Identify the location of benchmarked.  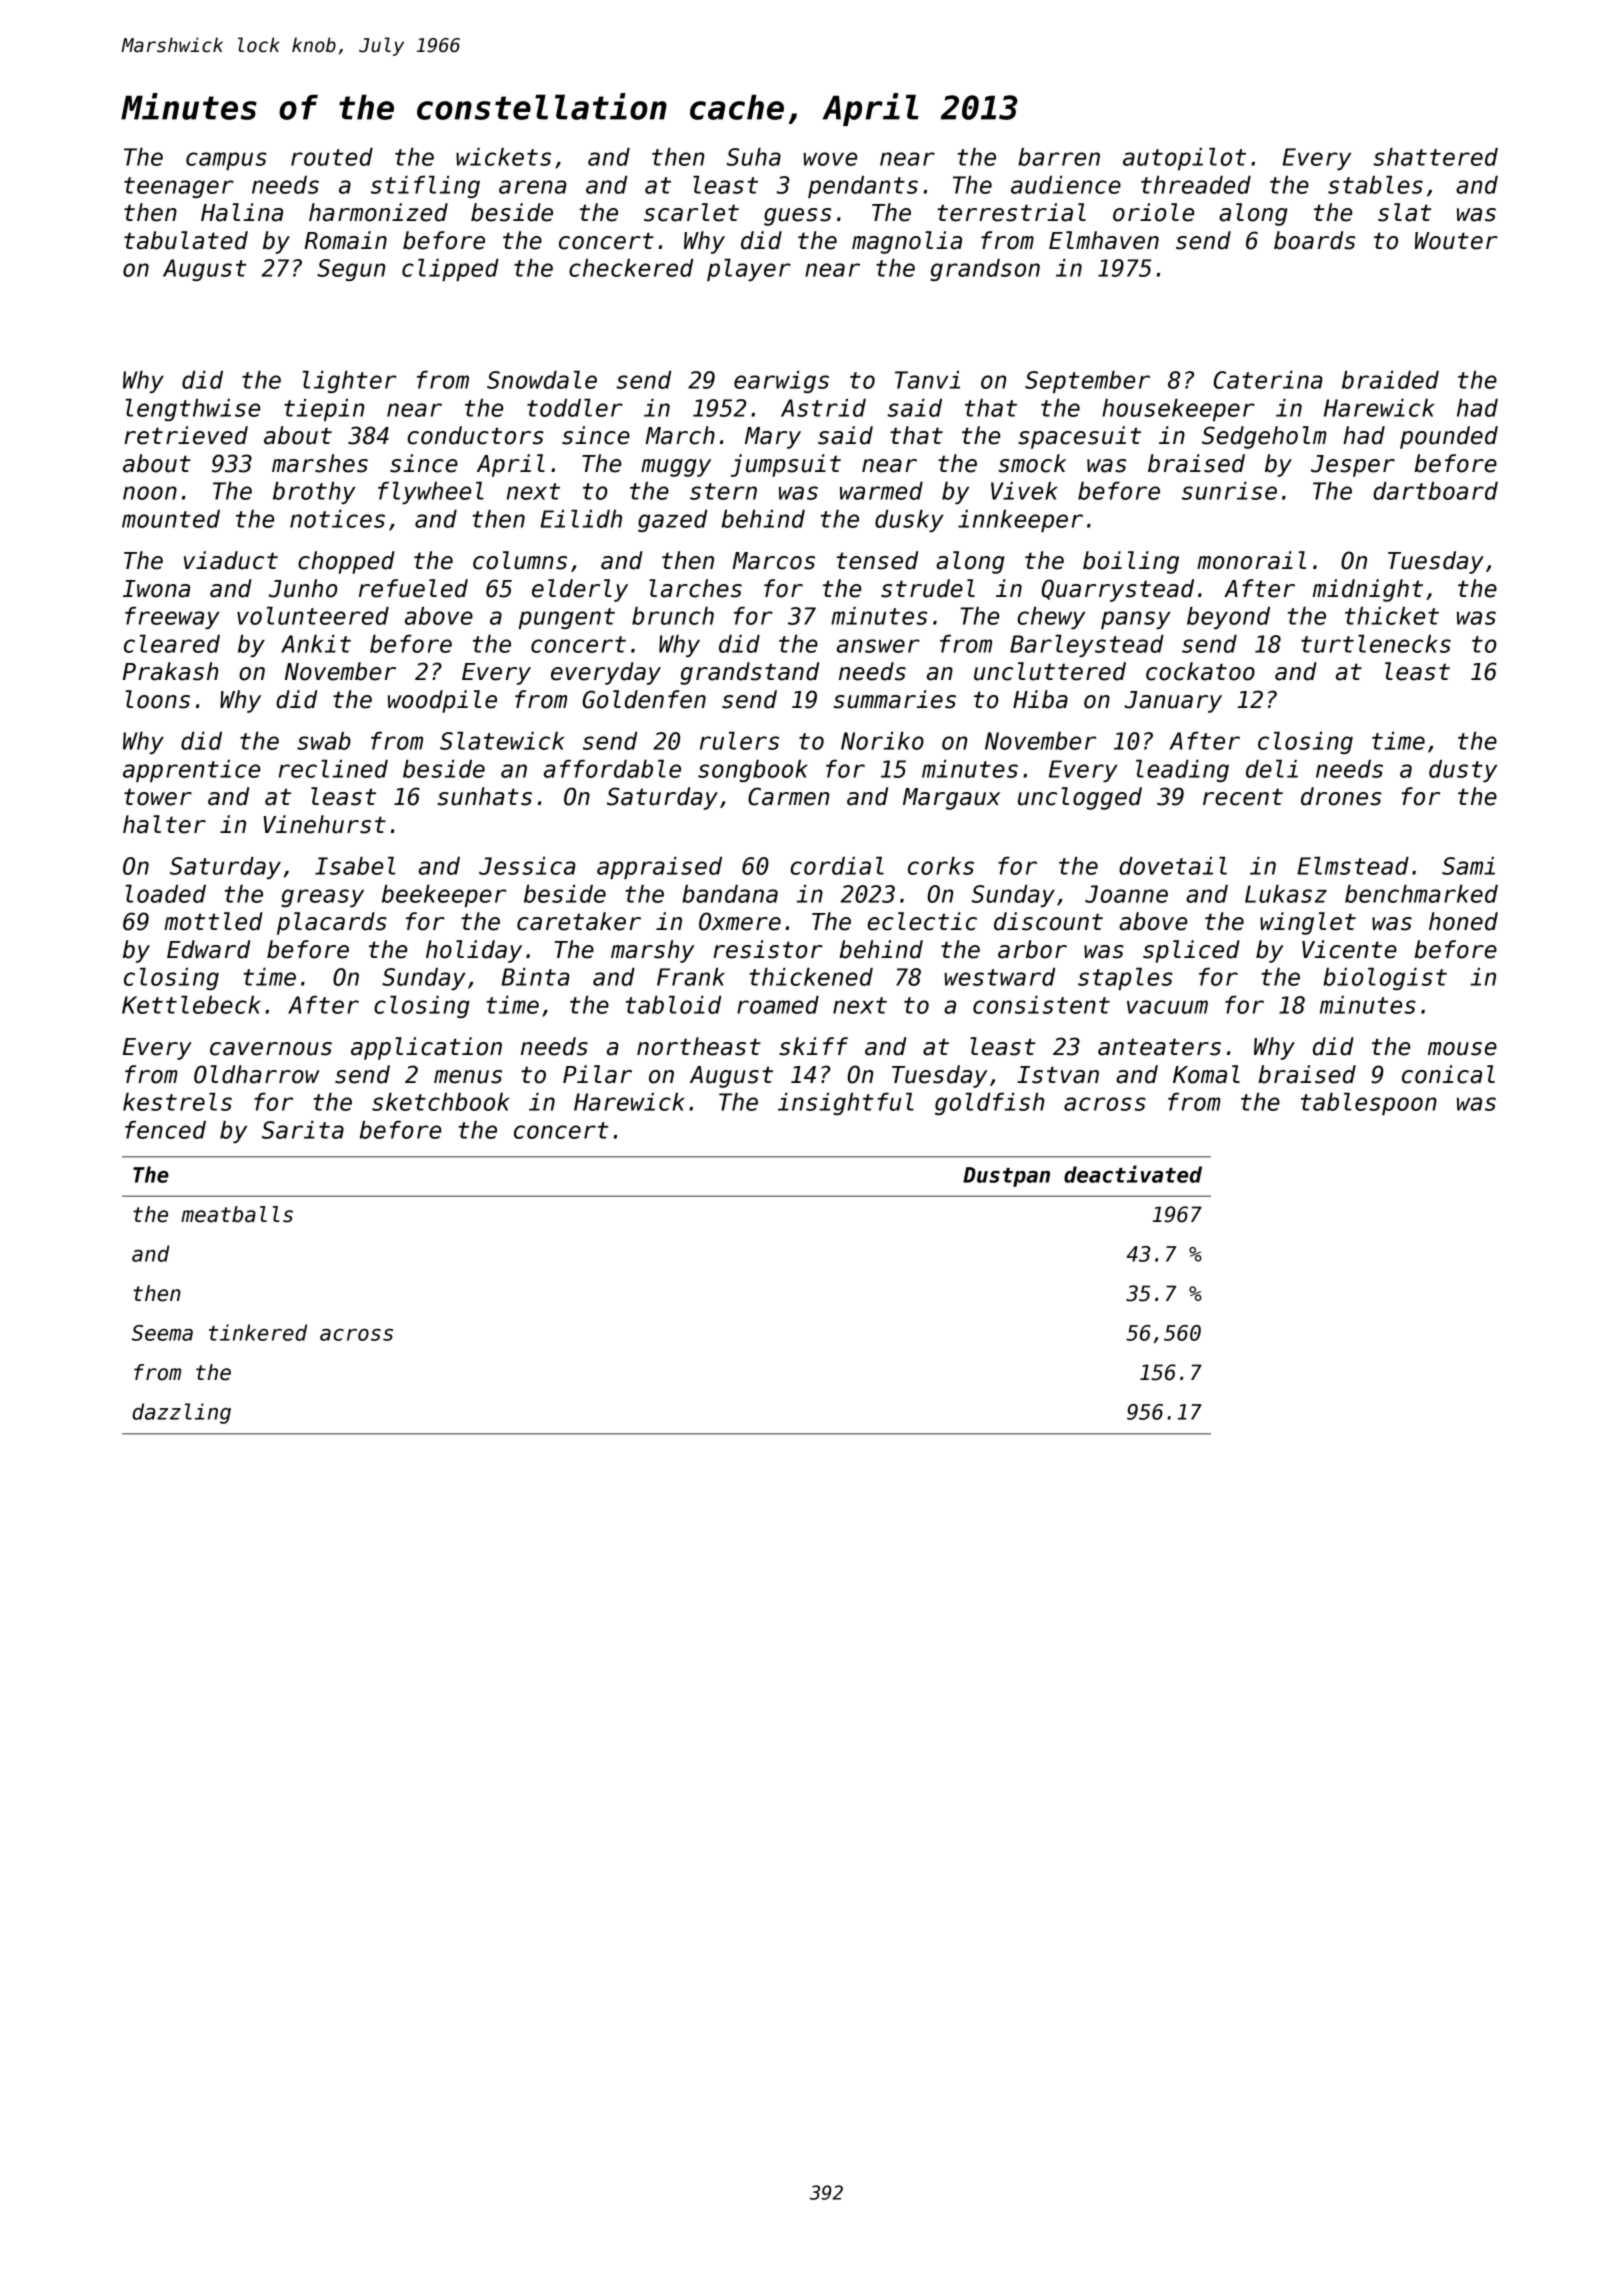
(1421, 894).
